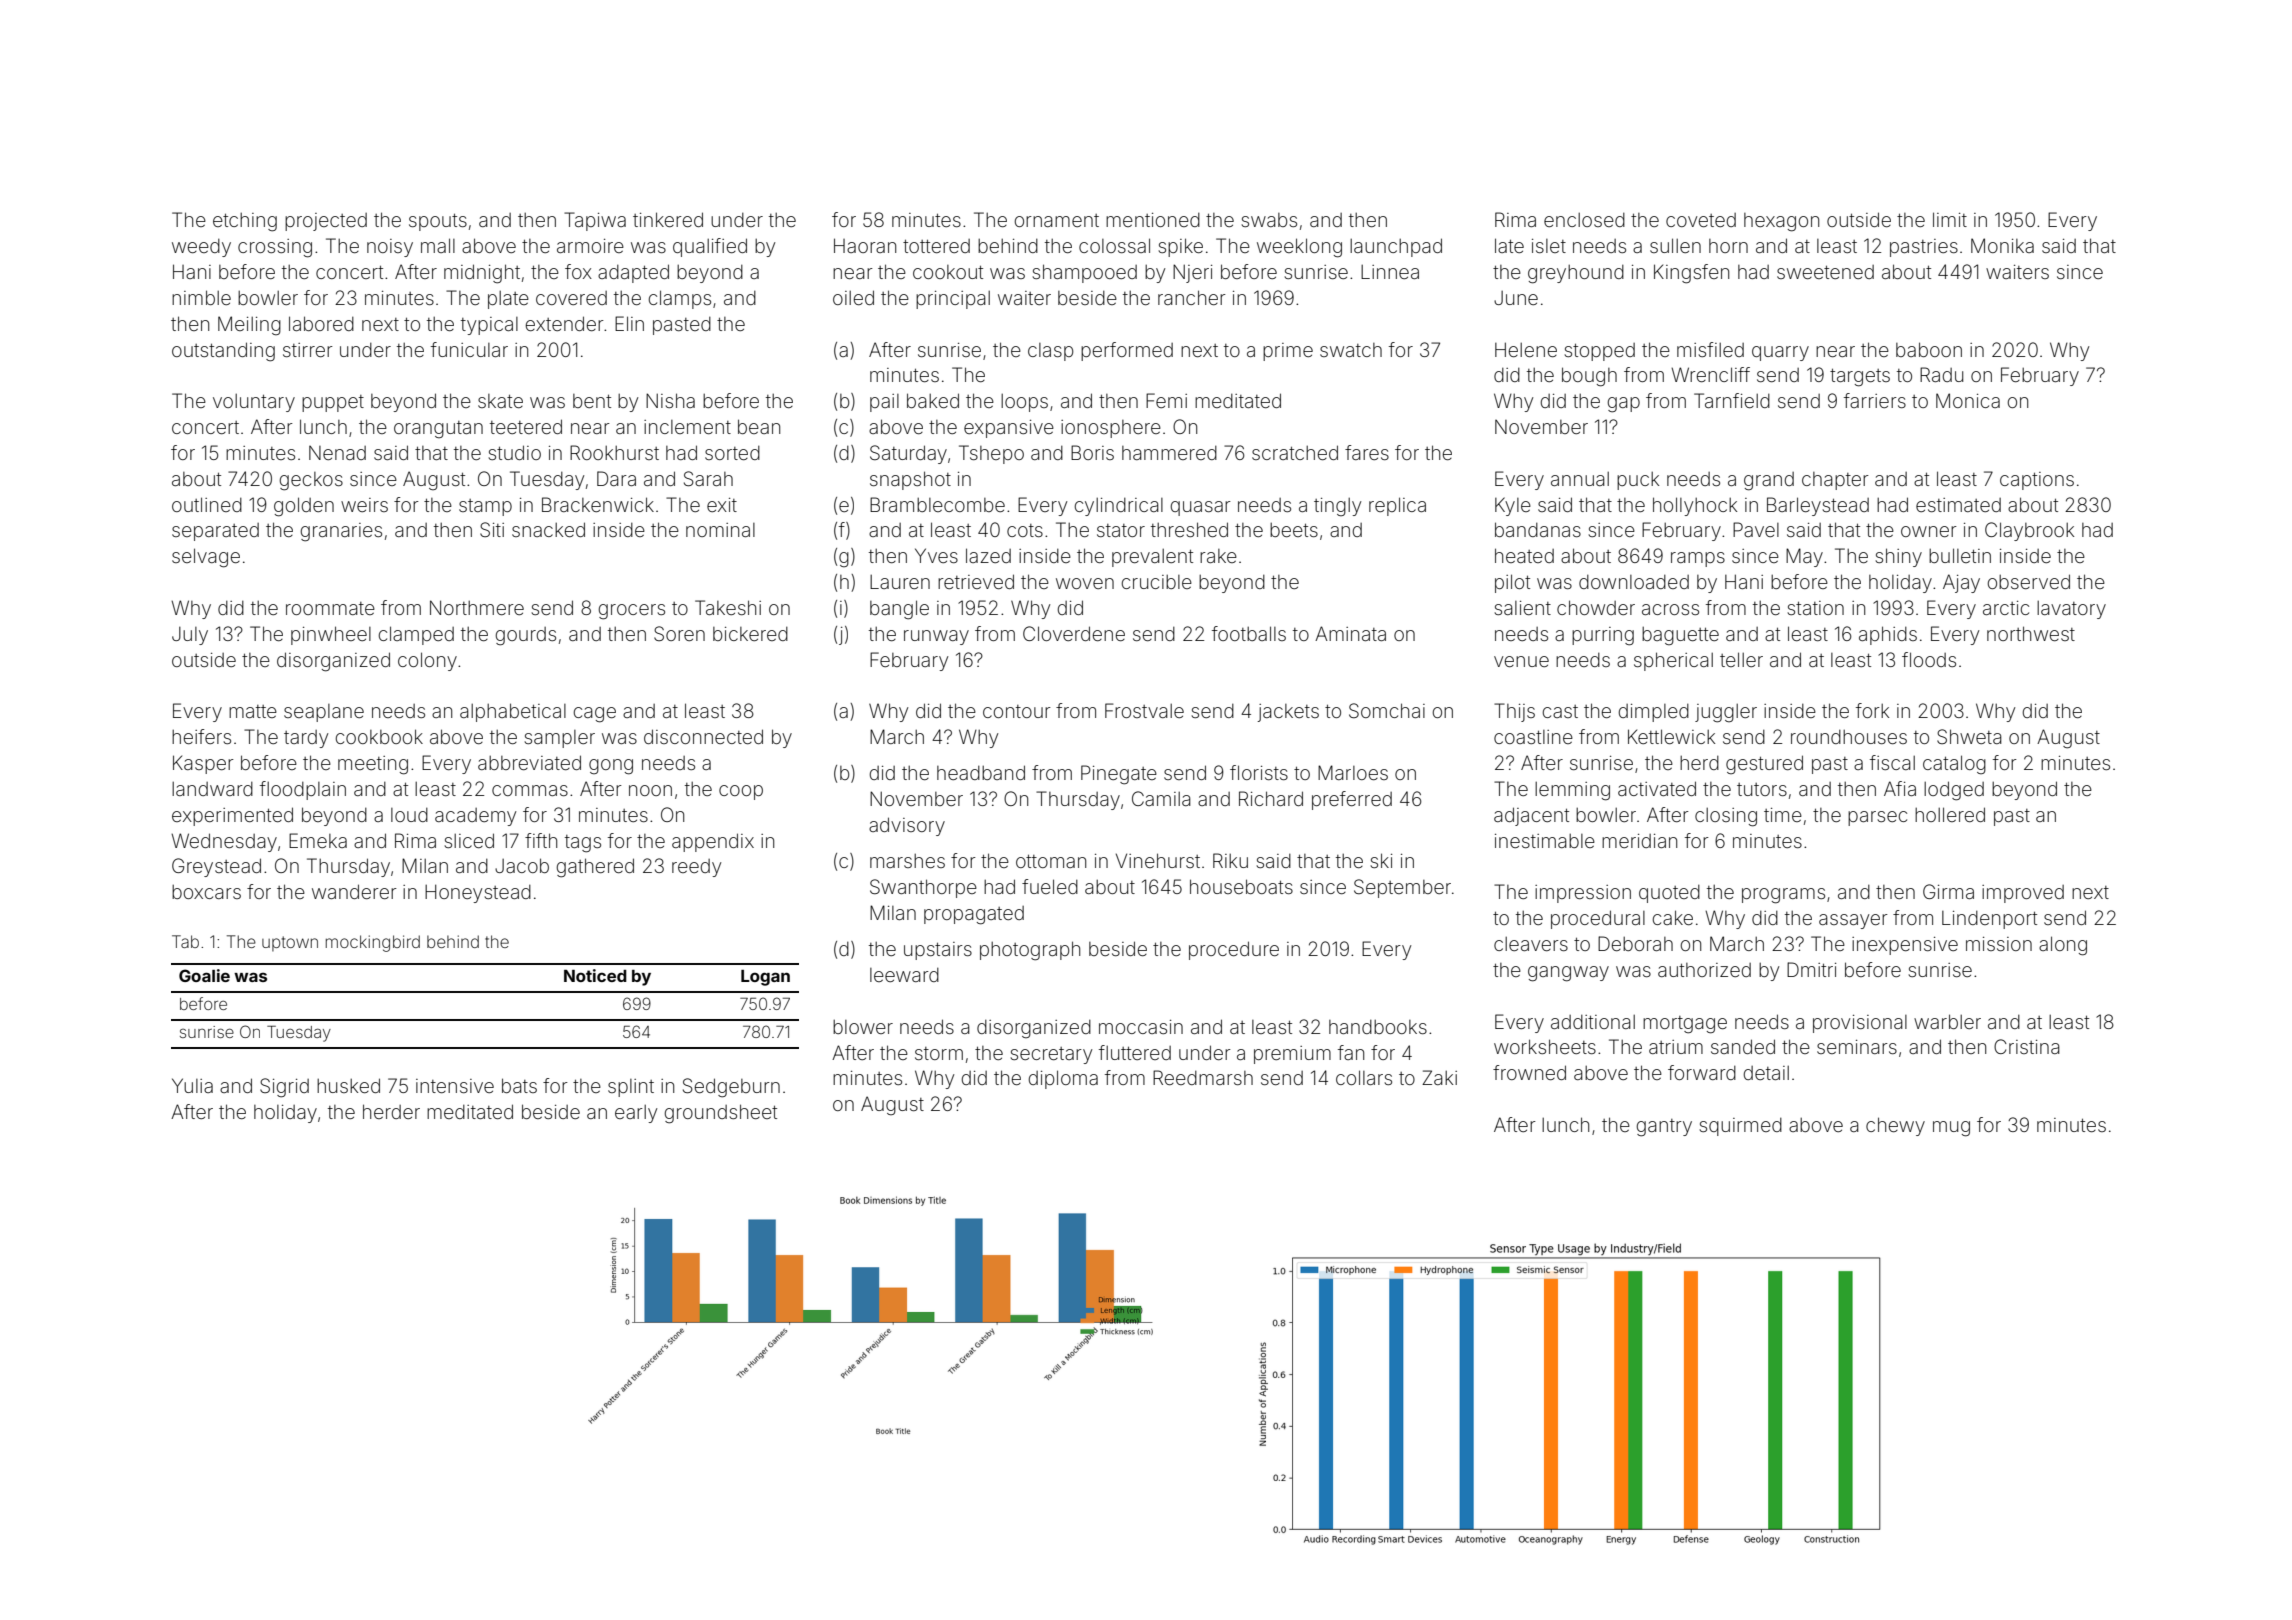  I want to click on captions, so click(2037, 481).
